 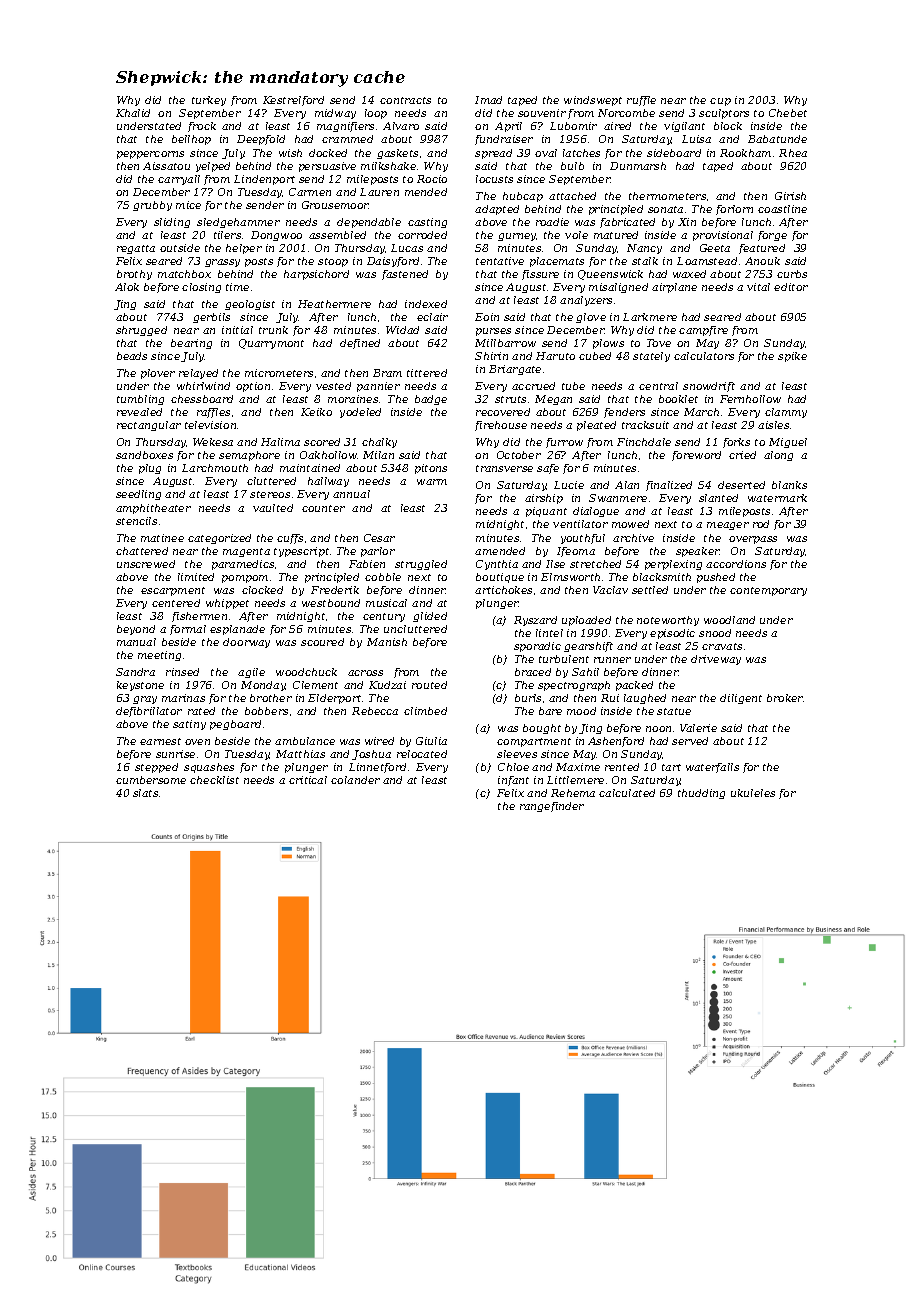 I want to click on contracts, so click(x=405, y=100).
